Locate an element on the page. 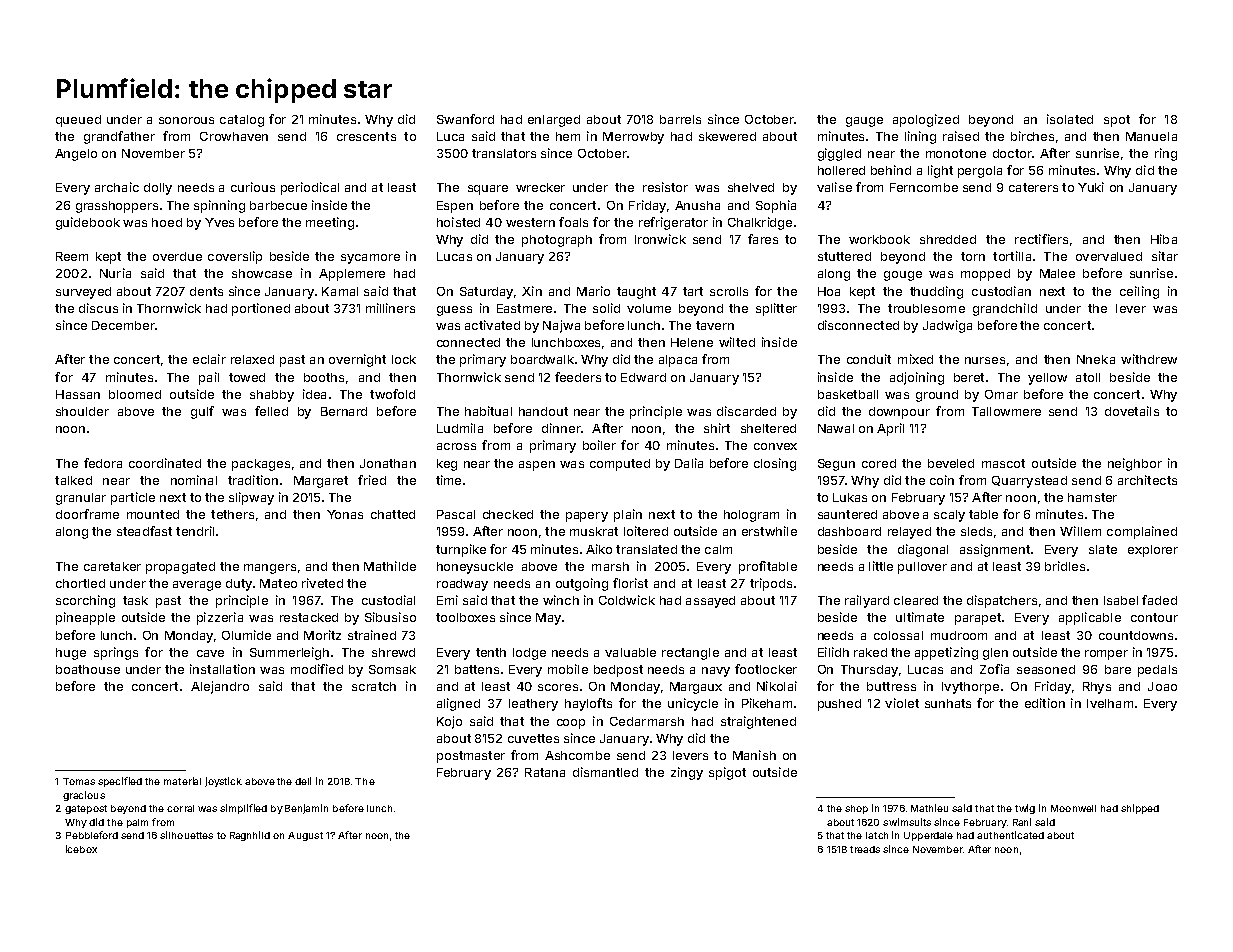  tendril is located at coordinates (195, 531).
